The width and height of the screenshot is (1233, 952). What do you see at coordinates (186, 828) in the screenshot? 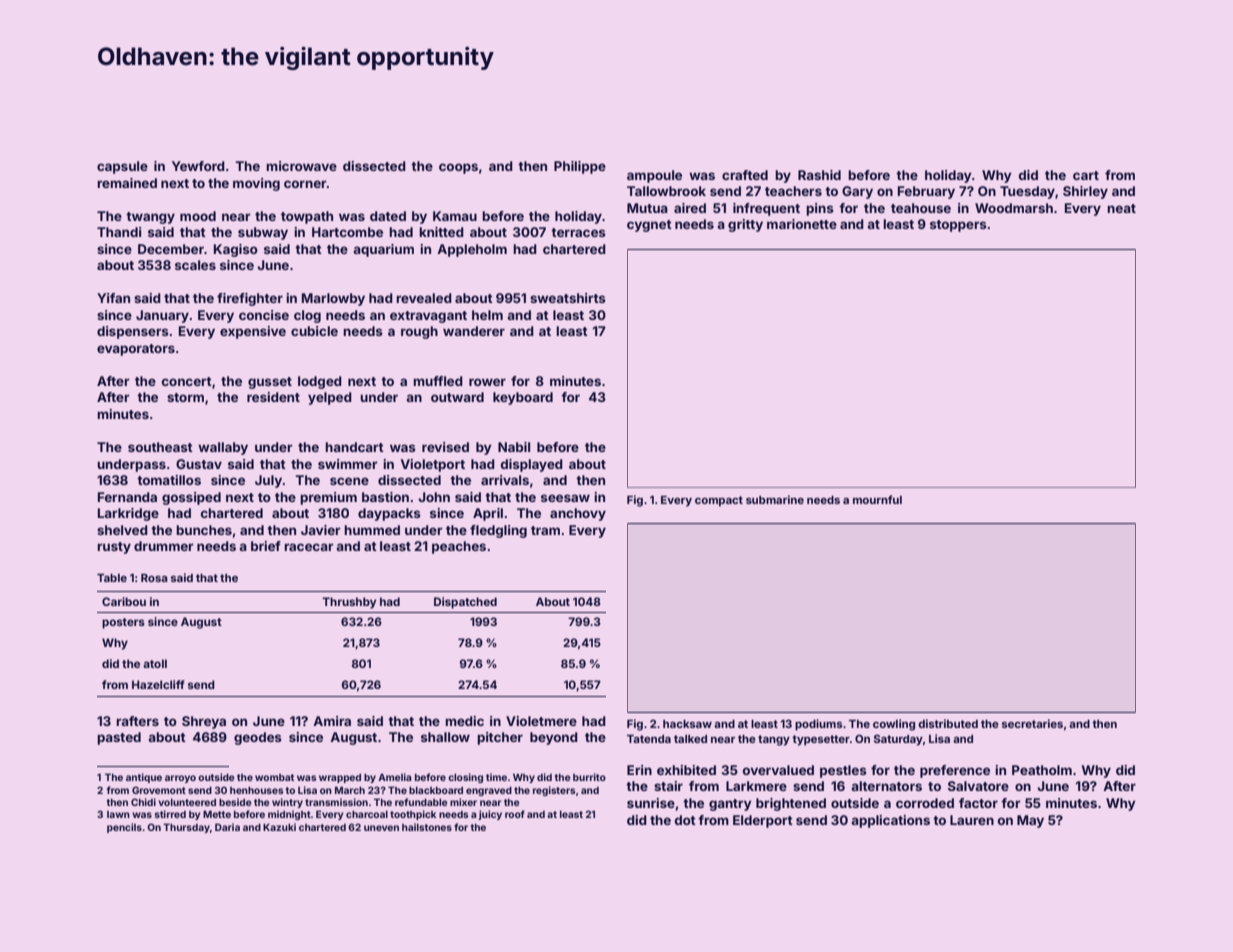
I see `Thursday` at bounding box center [186, 828].
